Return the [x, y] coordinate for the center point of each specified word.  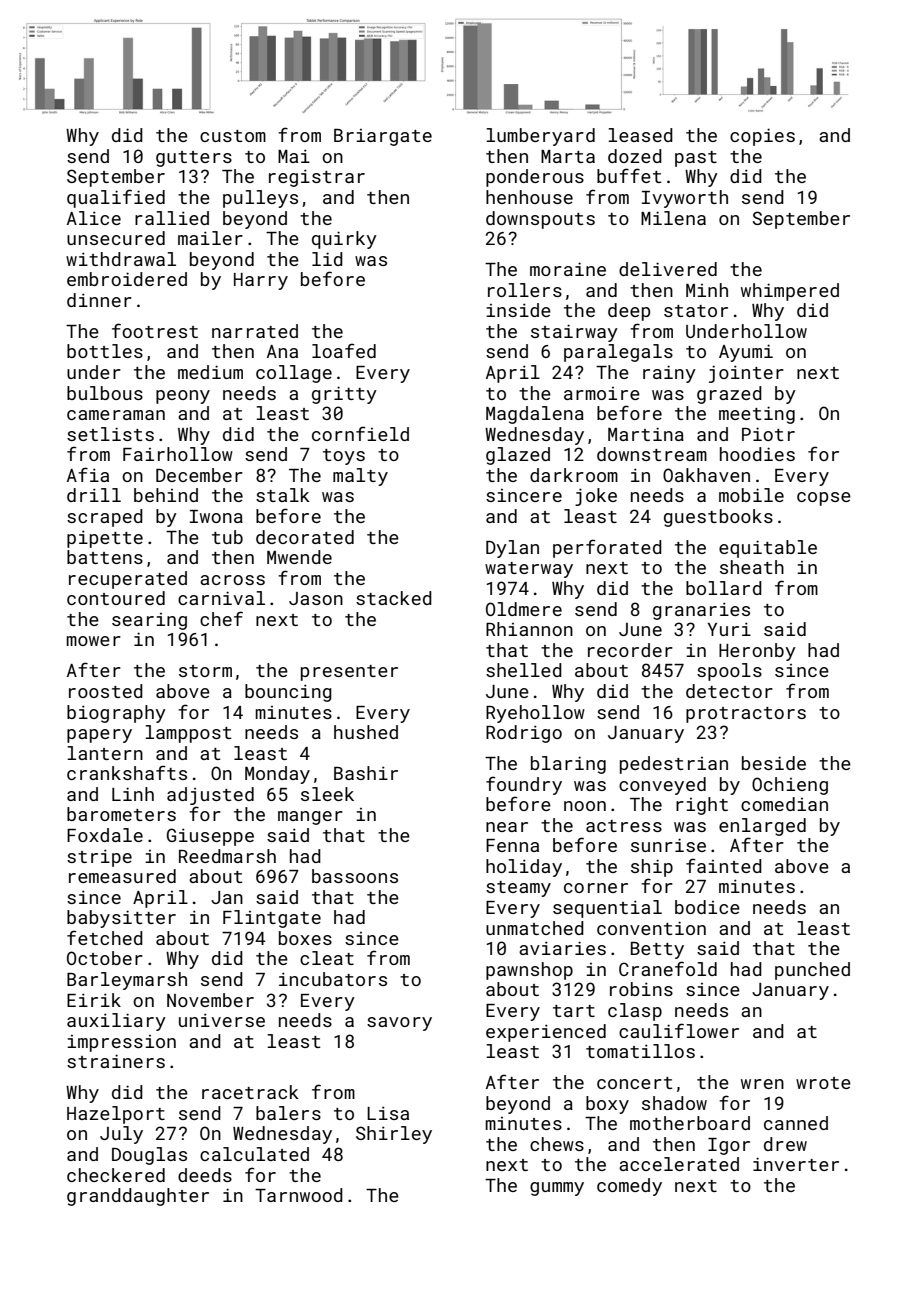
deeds [205, 1175]
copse [824, 499]
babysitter [121, 919]
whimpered [790, 292]
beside [774, 763]
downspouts [540, 220]
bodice [707, 907]
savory [399, 1024]
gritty [344, 395]
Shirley [394, 1135]
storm [205, 671]
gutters [194, 159]
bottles [105, 351]
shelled [524, 670]
